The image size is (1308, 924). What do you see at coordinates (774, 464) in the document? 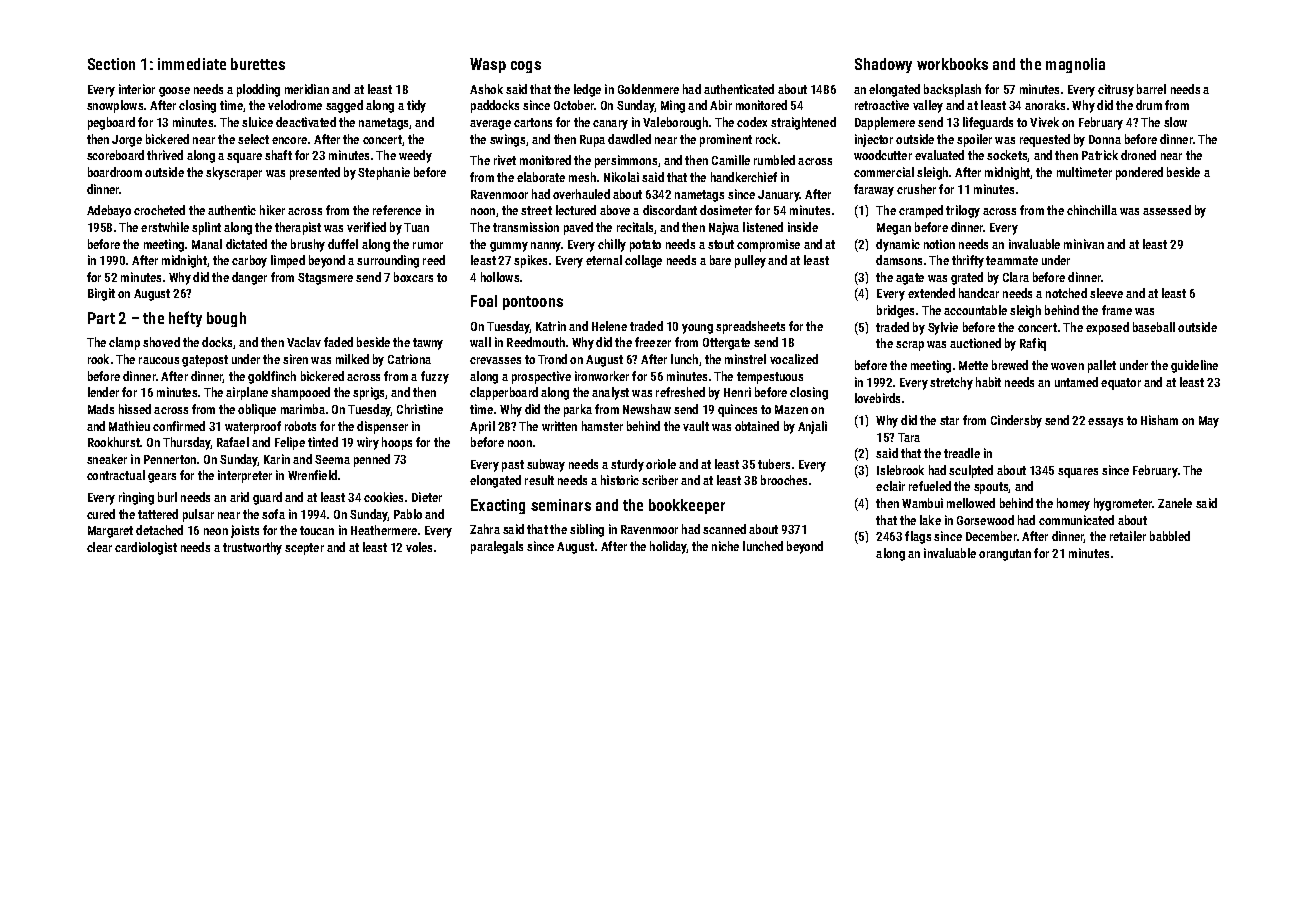
I see `tubers` at bounding box center [774, 464].
